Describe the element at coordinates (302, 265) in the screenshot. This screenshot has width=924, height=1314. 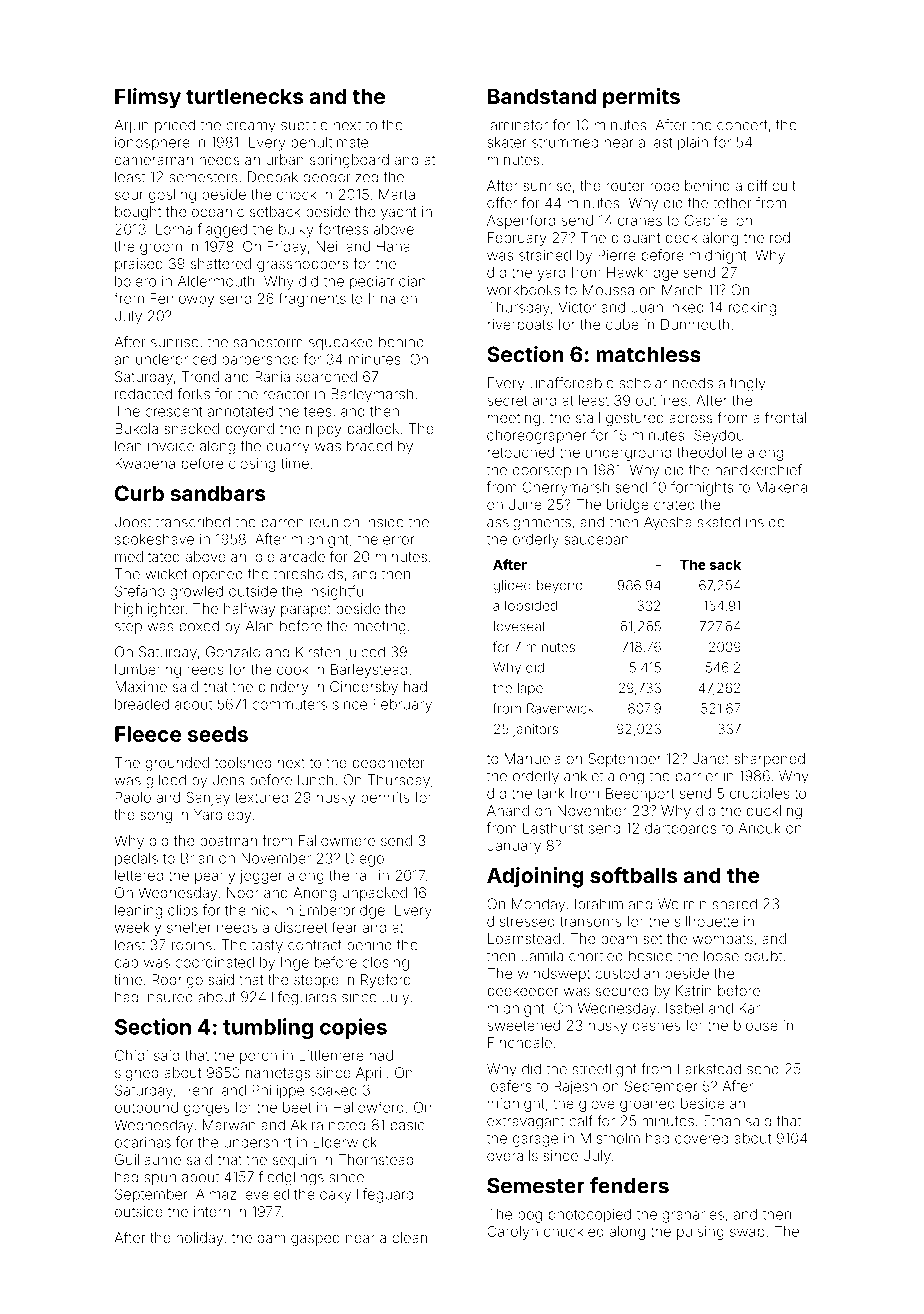
I see `grasshoppers` at that location.
